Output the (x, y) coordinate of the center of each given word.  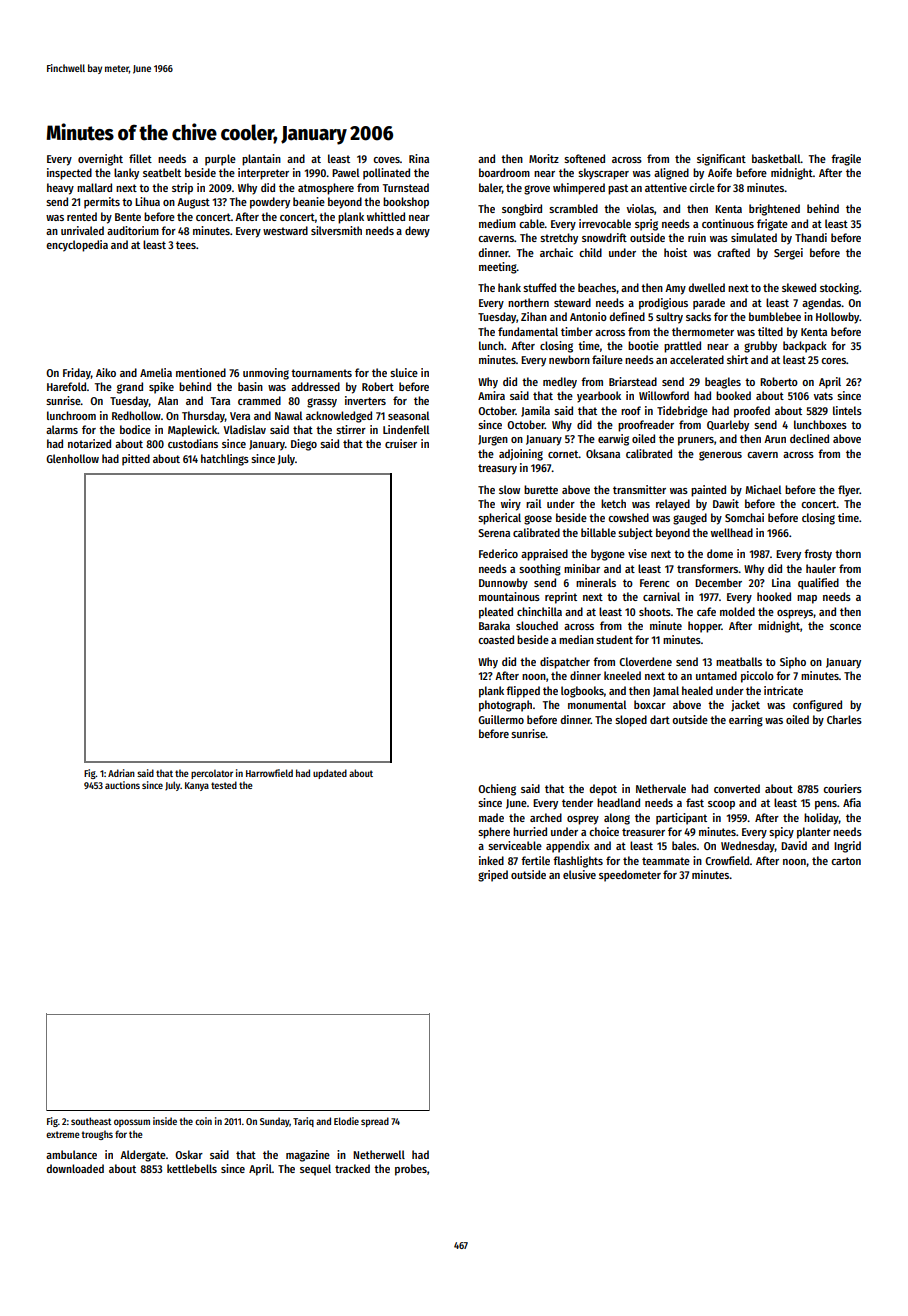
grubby (760, 347)
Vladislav (244, 429)
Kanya (197, 786)
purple (220, 160)
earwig (613, 440)
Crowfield (727, 860)
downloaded (75, 1168)
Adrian (121, 773)
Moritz (544, 158)
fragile (846, 160)
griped (493, 876)
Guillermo (501, 719)
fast (695, 802)
